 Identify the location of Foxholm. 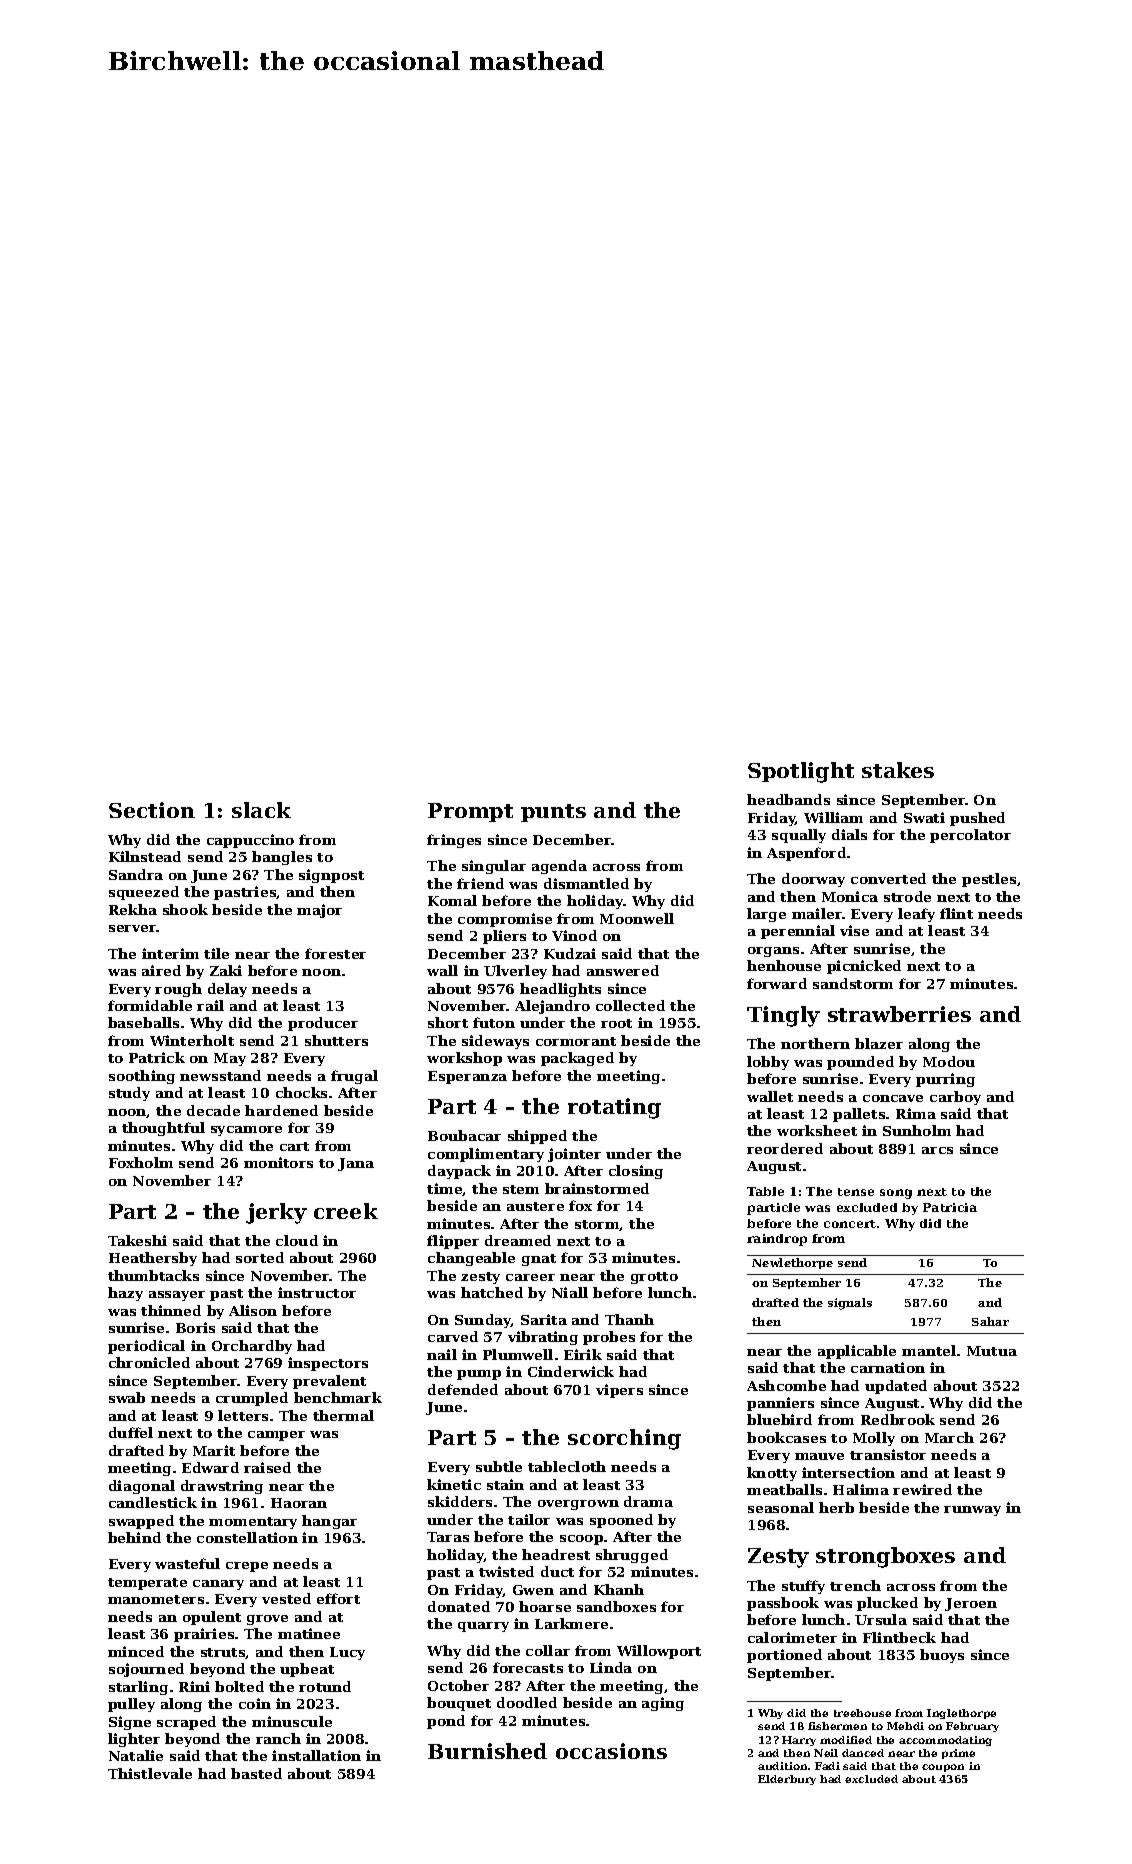
(141, 1162).
